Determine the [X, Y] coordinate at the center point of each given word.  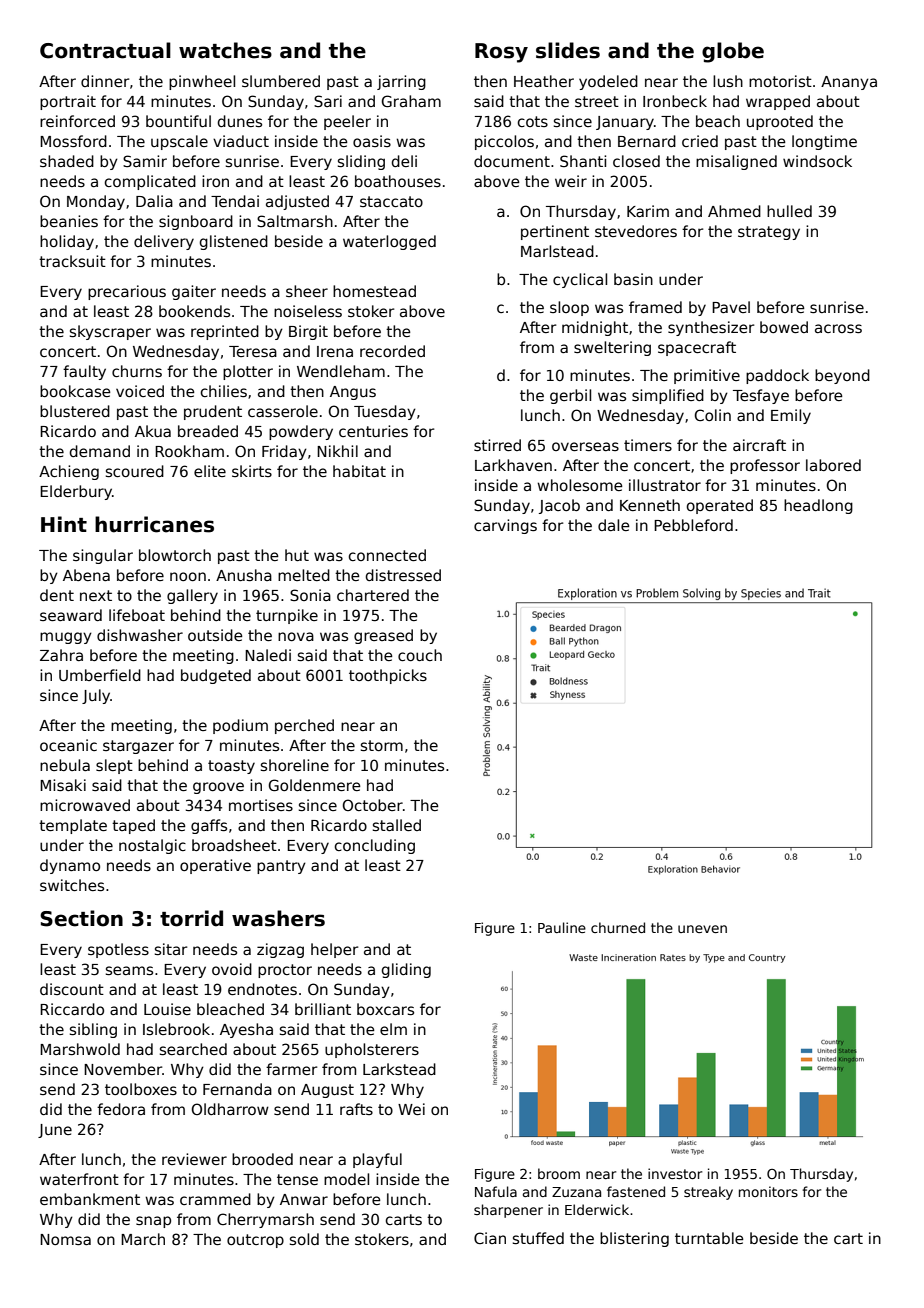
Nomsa [65, 1239]
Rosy [501, 53]
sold [304, 1239]
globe [733, 52]
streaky [708, 1193]
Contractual [105, 50]
